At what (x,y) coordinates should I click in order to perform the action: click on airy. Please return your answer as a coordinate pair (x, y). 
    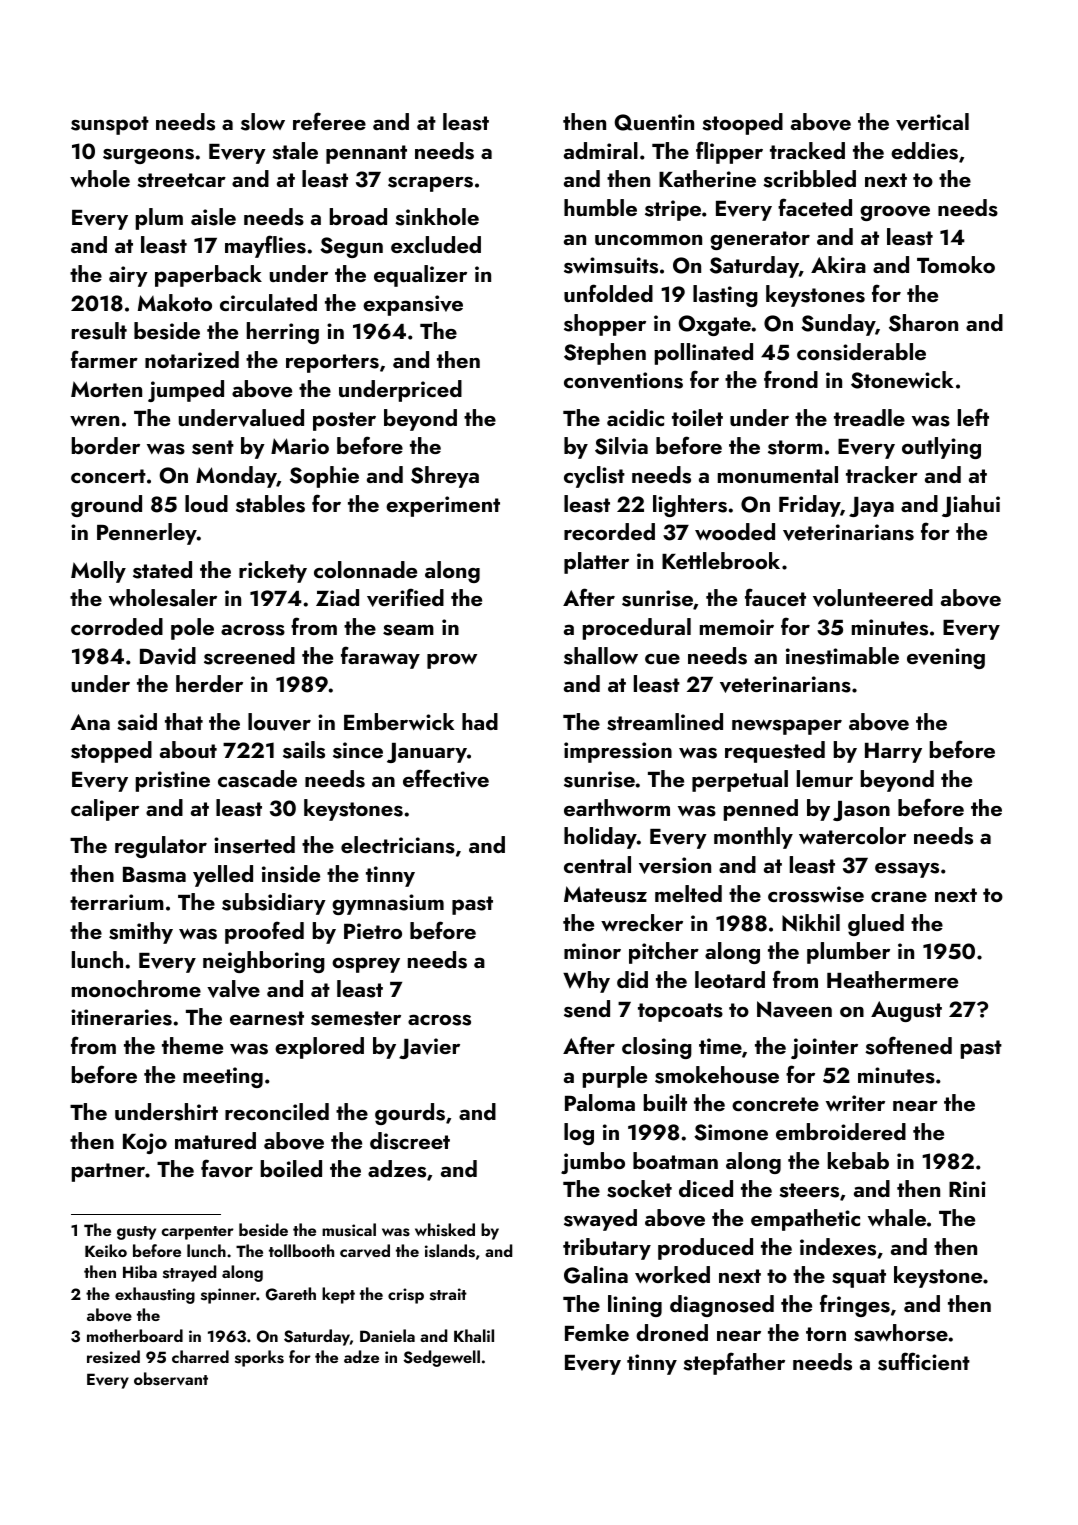
    Looking at the image, I should click on (128, 276).
